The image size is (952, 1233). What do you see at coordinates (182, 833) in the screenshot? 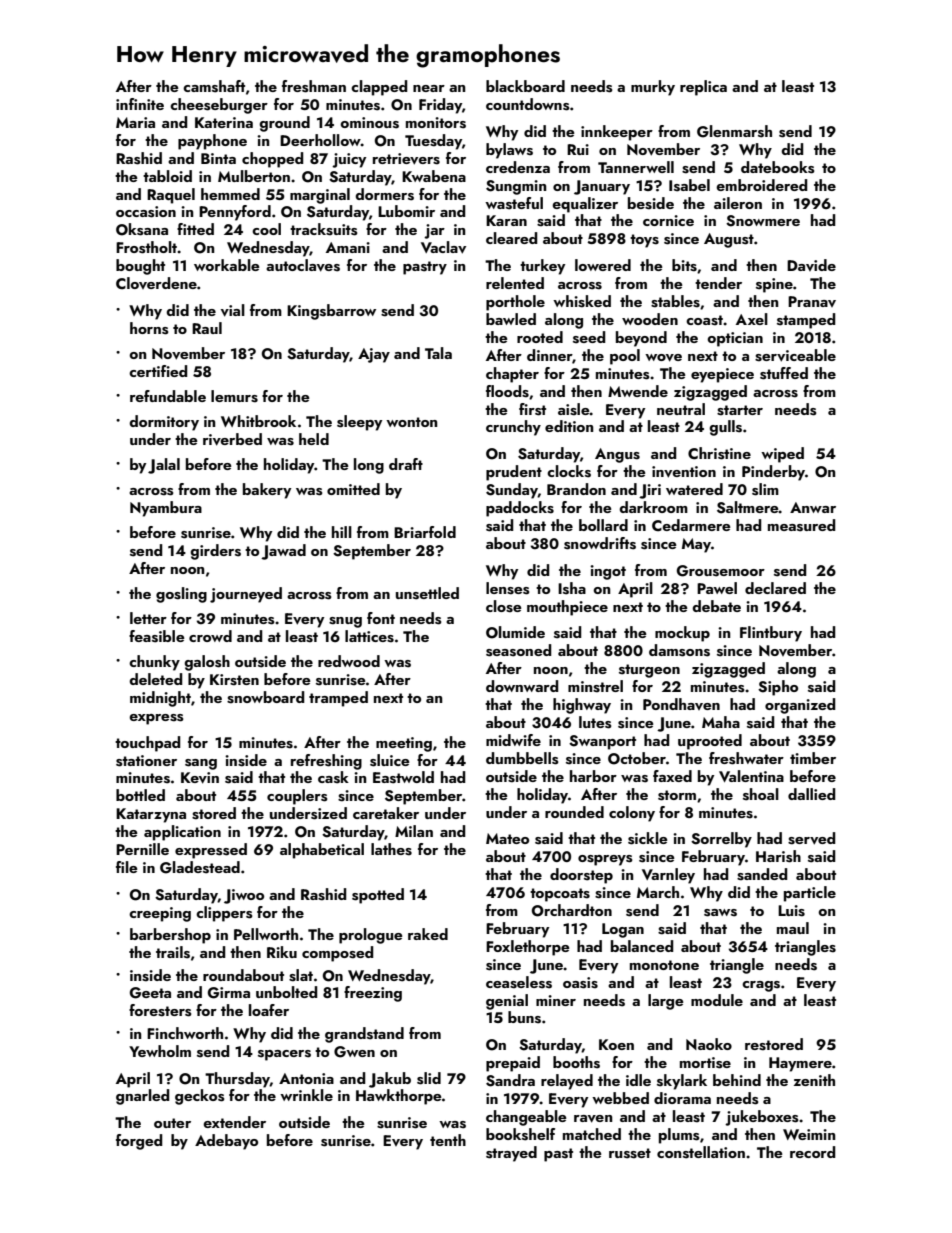
I see `application` at bounding box center [182, 833].
